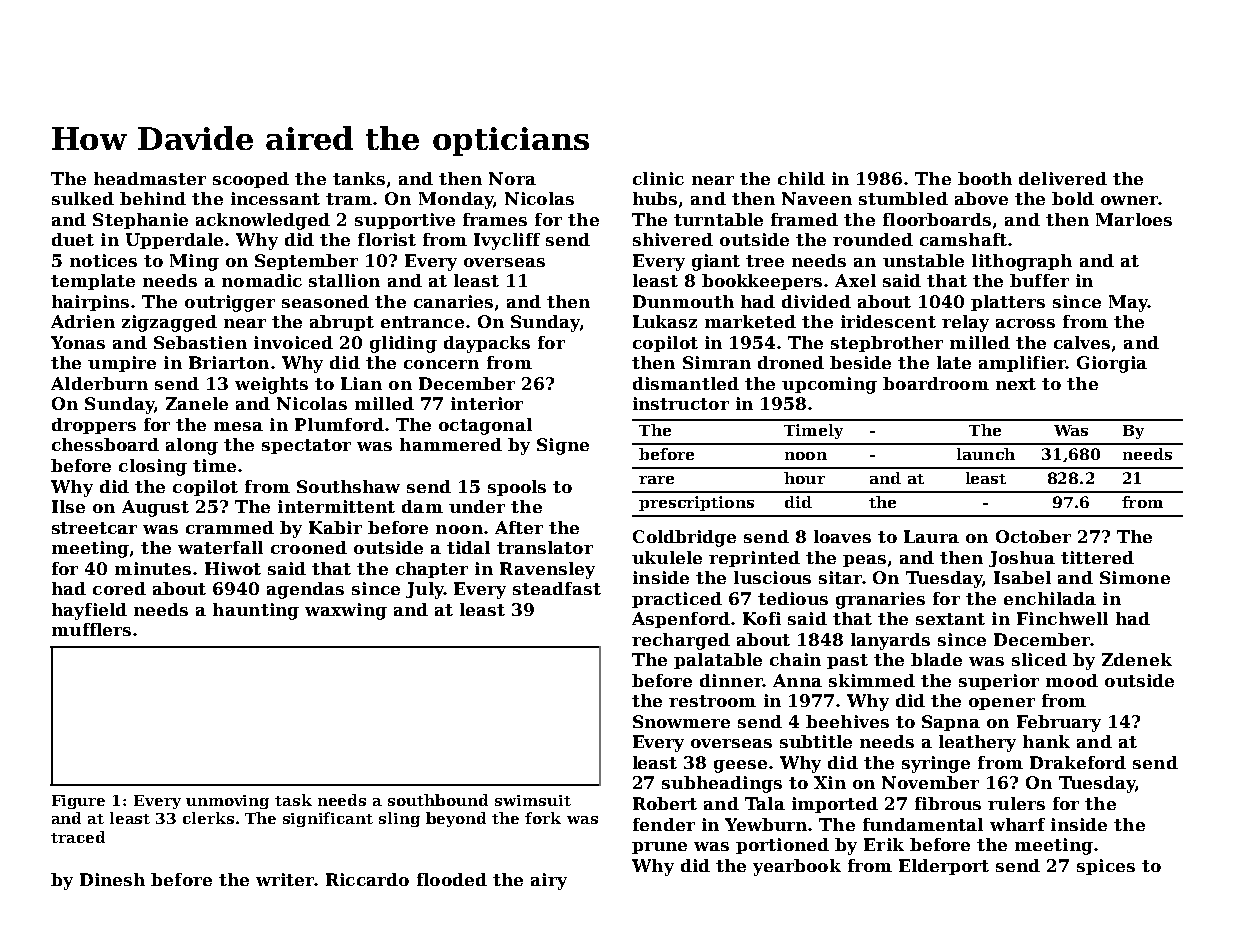 The image size is (1233, 952). Describe the element at coordinates (681, 403) in the page. I see `instructor` at that location.
